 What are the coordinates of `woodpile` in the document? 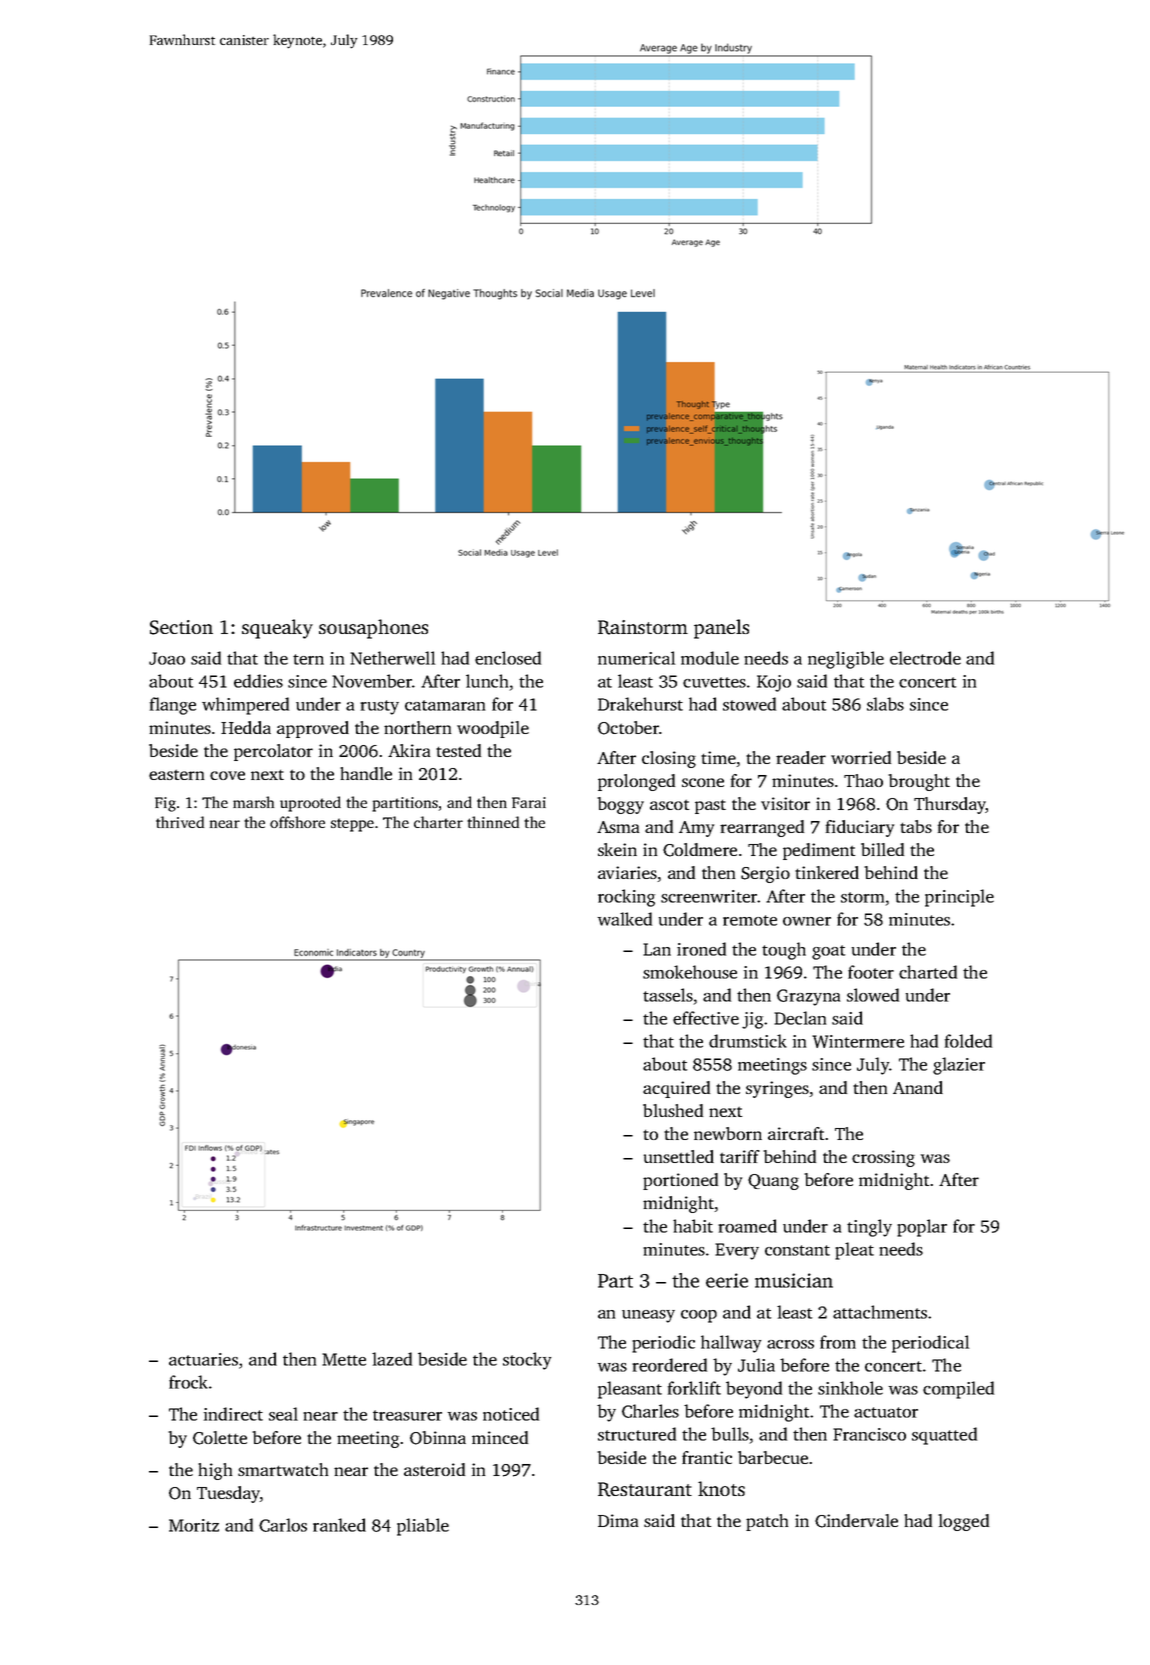 It's located at (493, 729).
